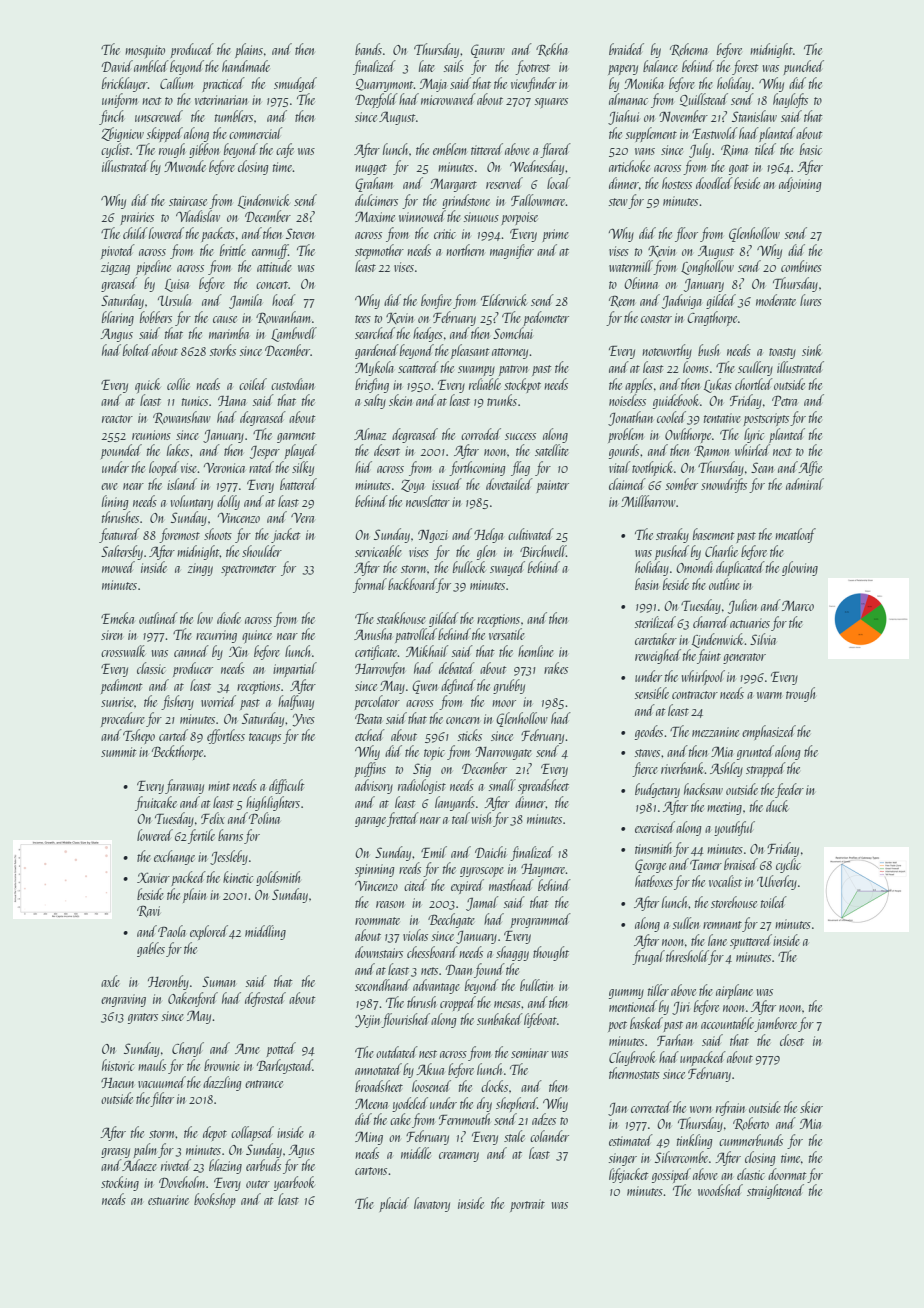 The image size is (924, 1308). Describe the element at coordinates (139, 736) in the page. I see `Tshepo` at that location.
